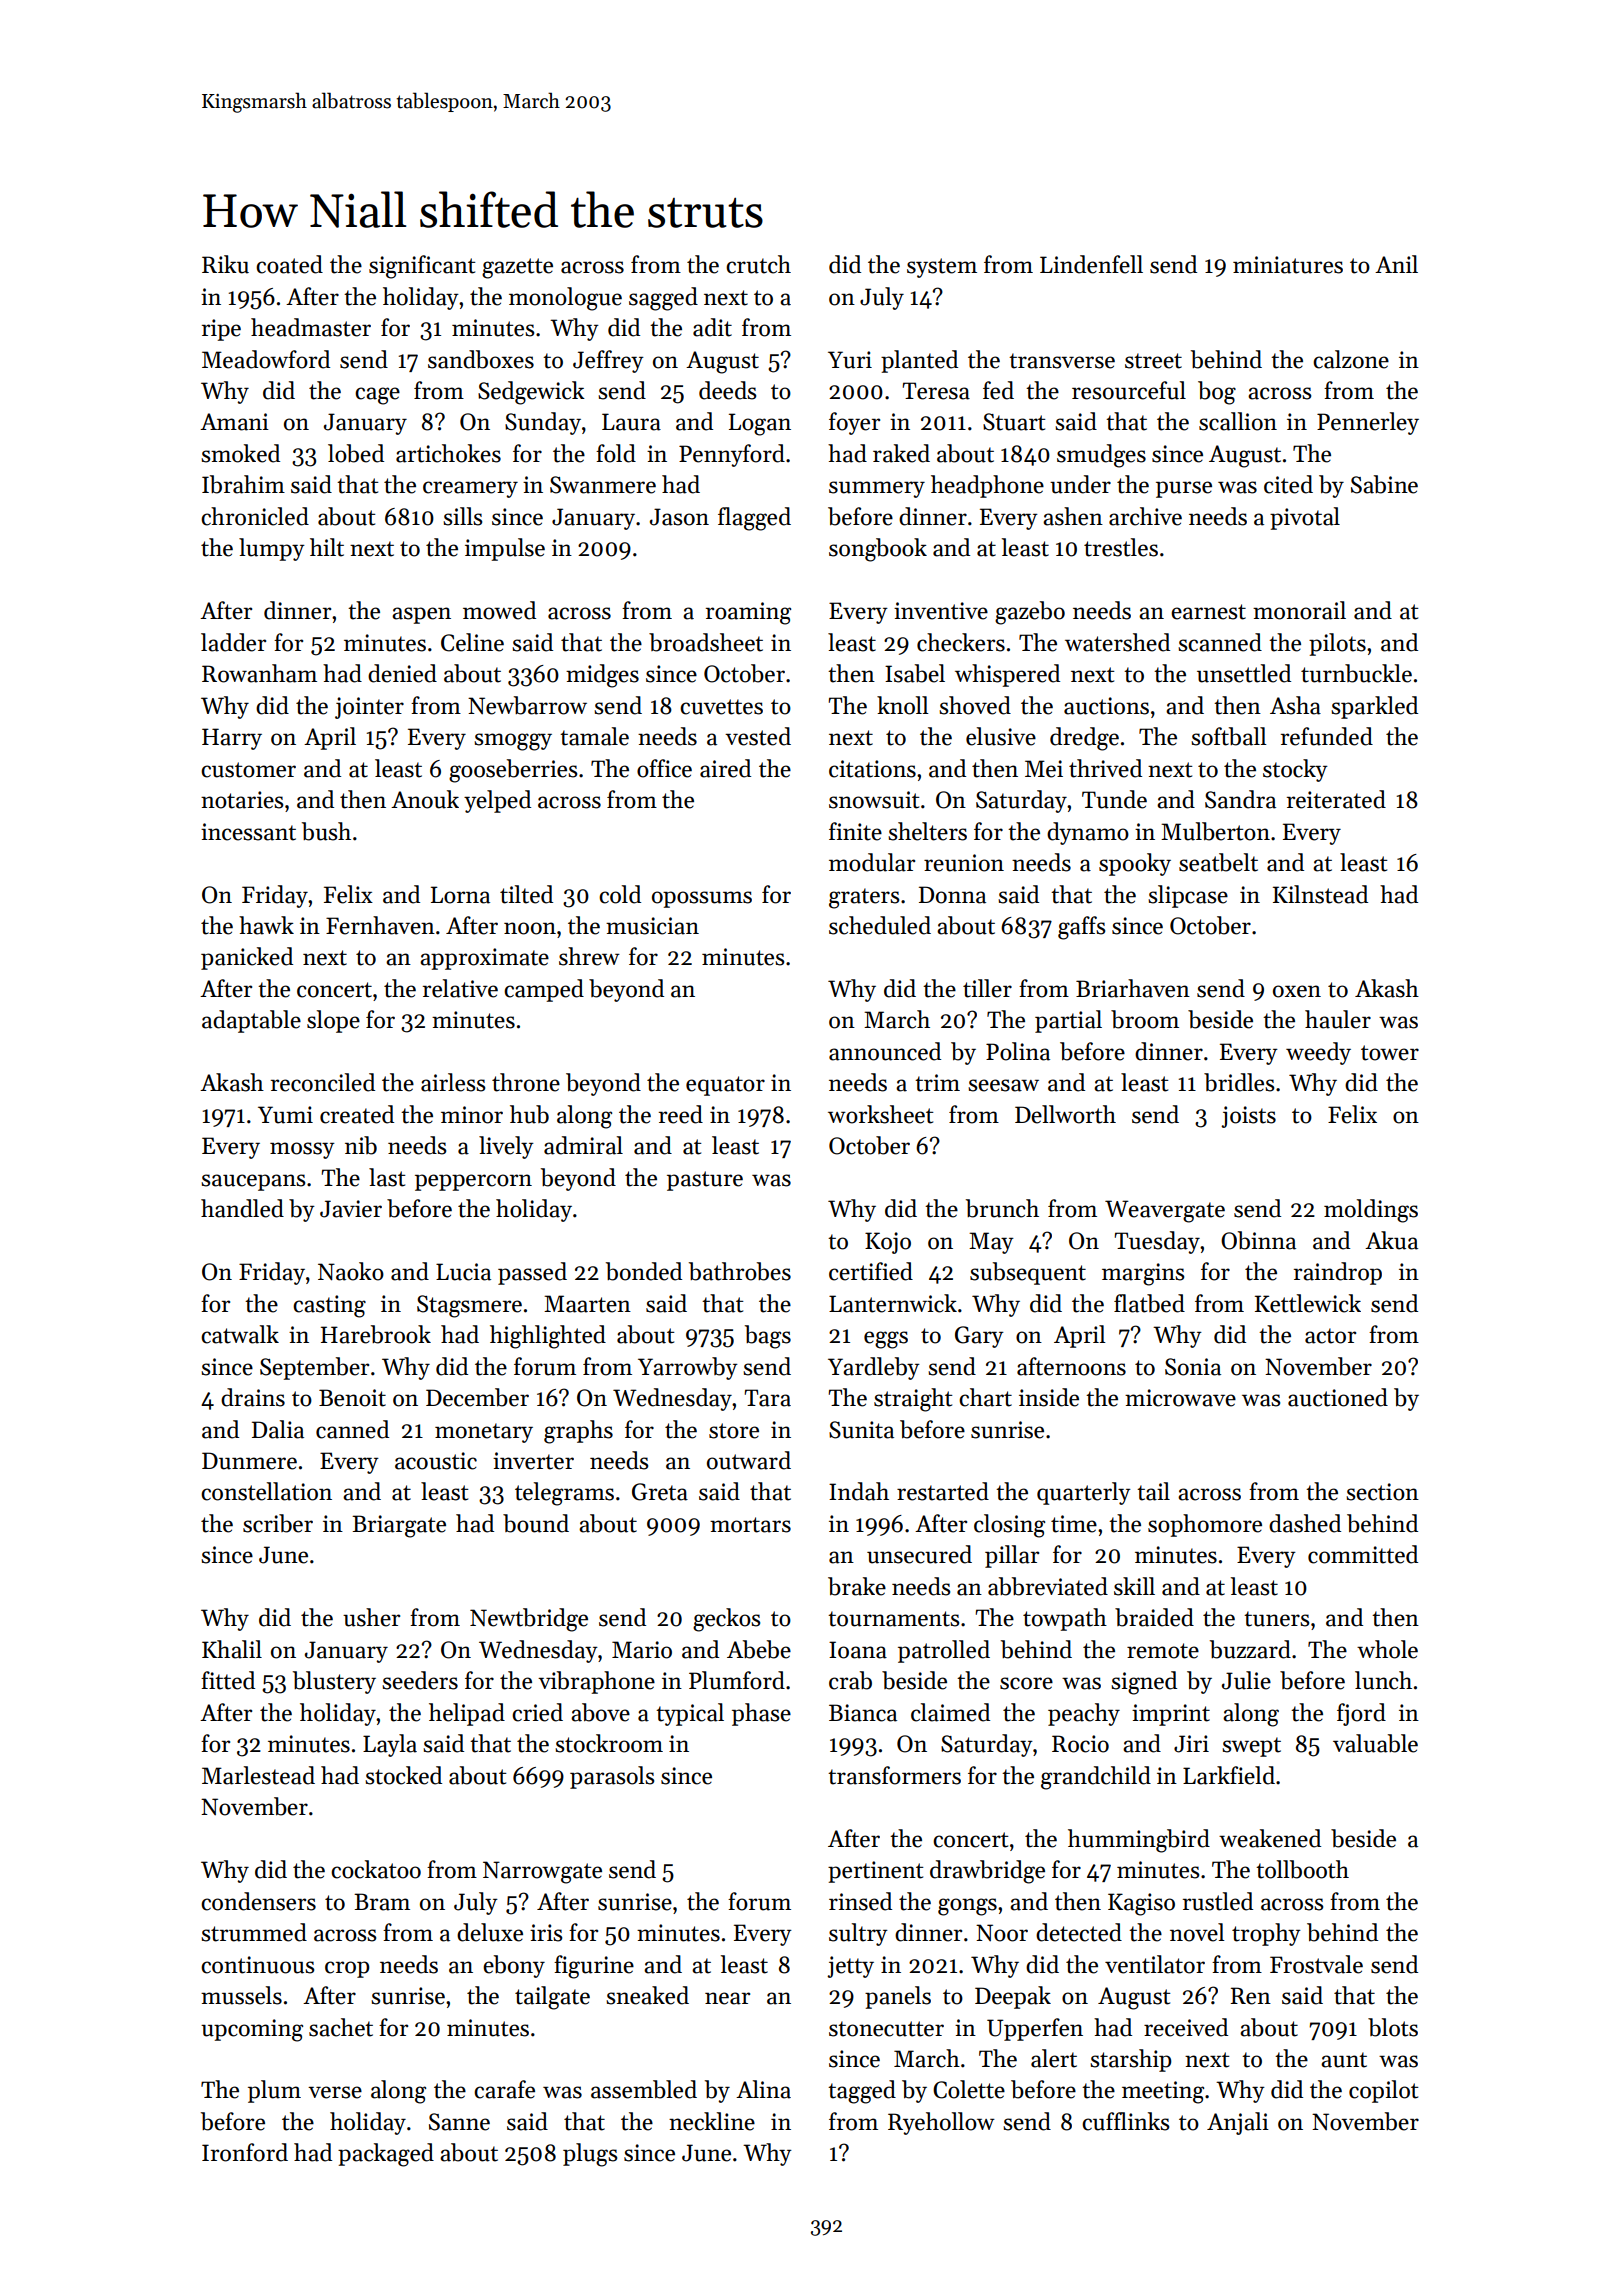  I want to click on equator, so click(725, 1086).
